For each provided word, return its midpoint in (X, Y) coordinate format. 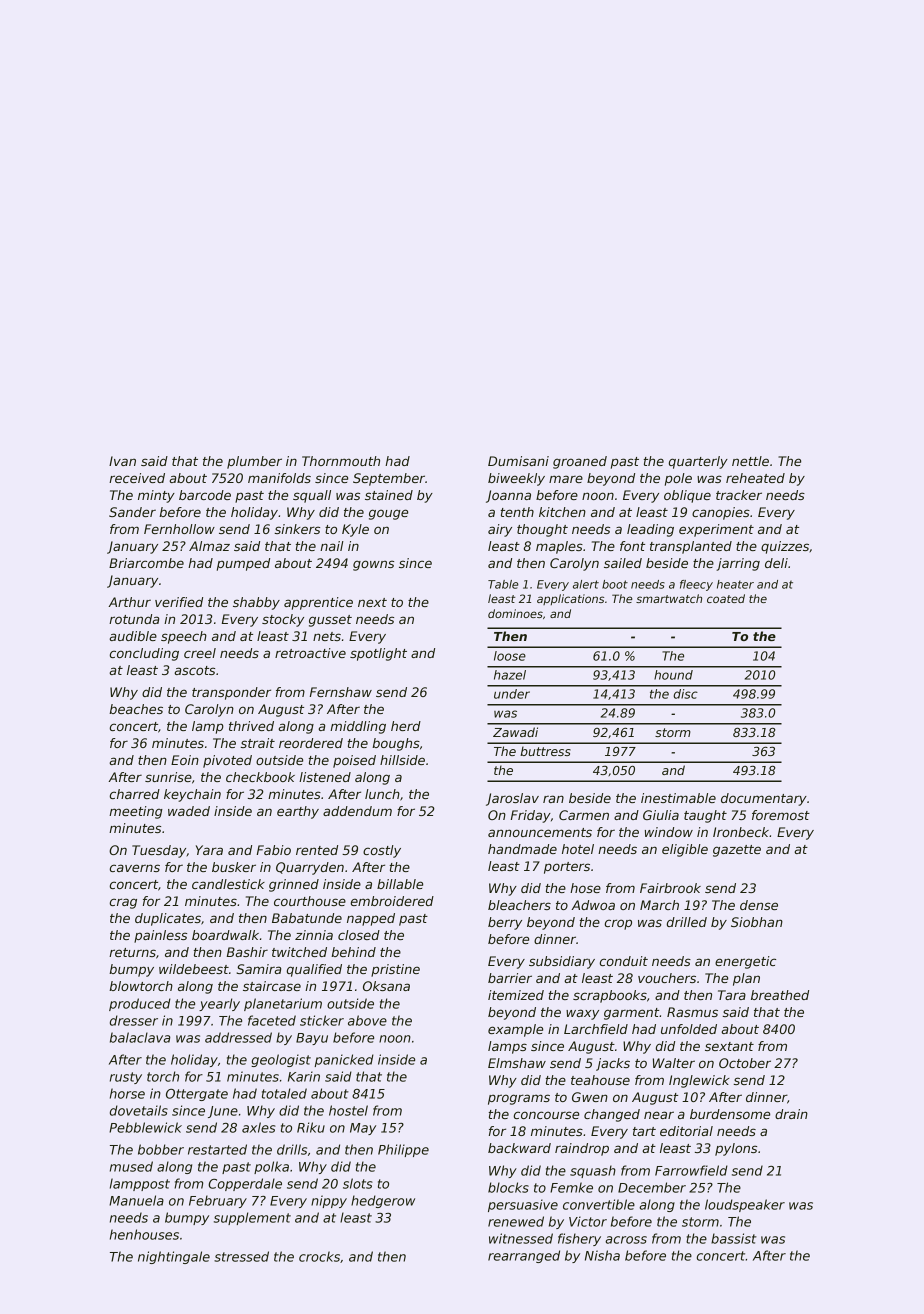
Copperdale (245, 1184)
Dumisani (518, 461)
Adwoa (593, 905)
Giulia (661, 815)
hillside (402, 760)
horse (127, 1093)
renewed (516, 1221)
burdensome (730, 1114)
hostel (348, 1110)
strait (257, 743)
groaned (580, 462)
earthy (298, 812)
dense (759, 905)
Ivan (122, 461)
